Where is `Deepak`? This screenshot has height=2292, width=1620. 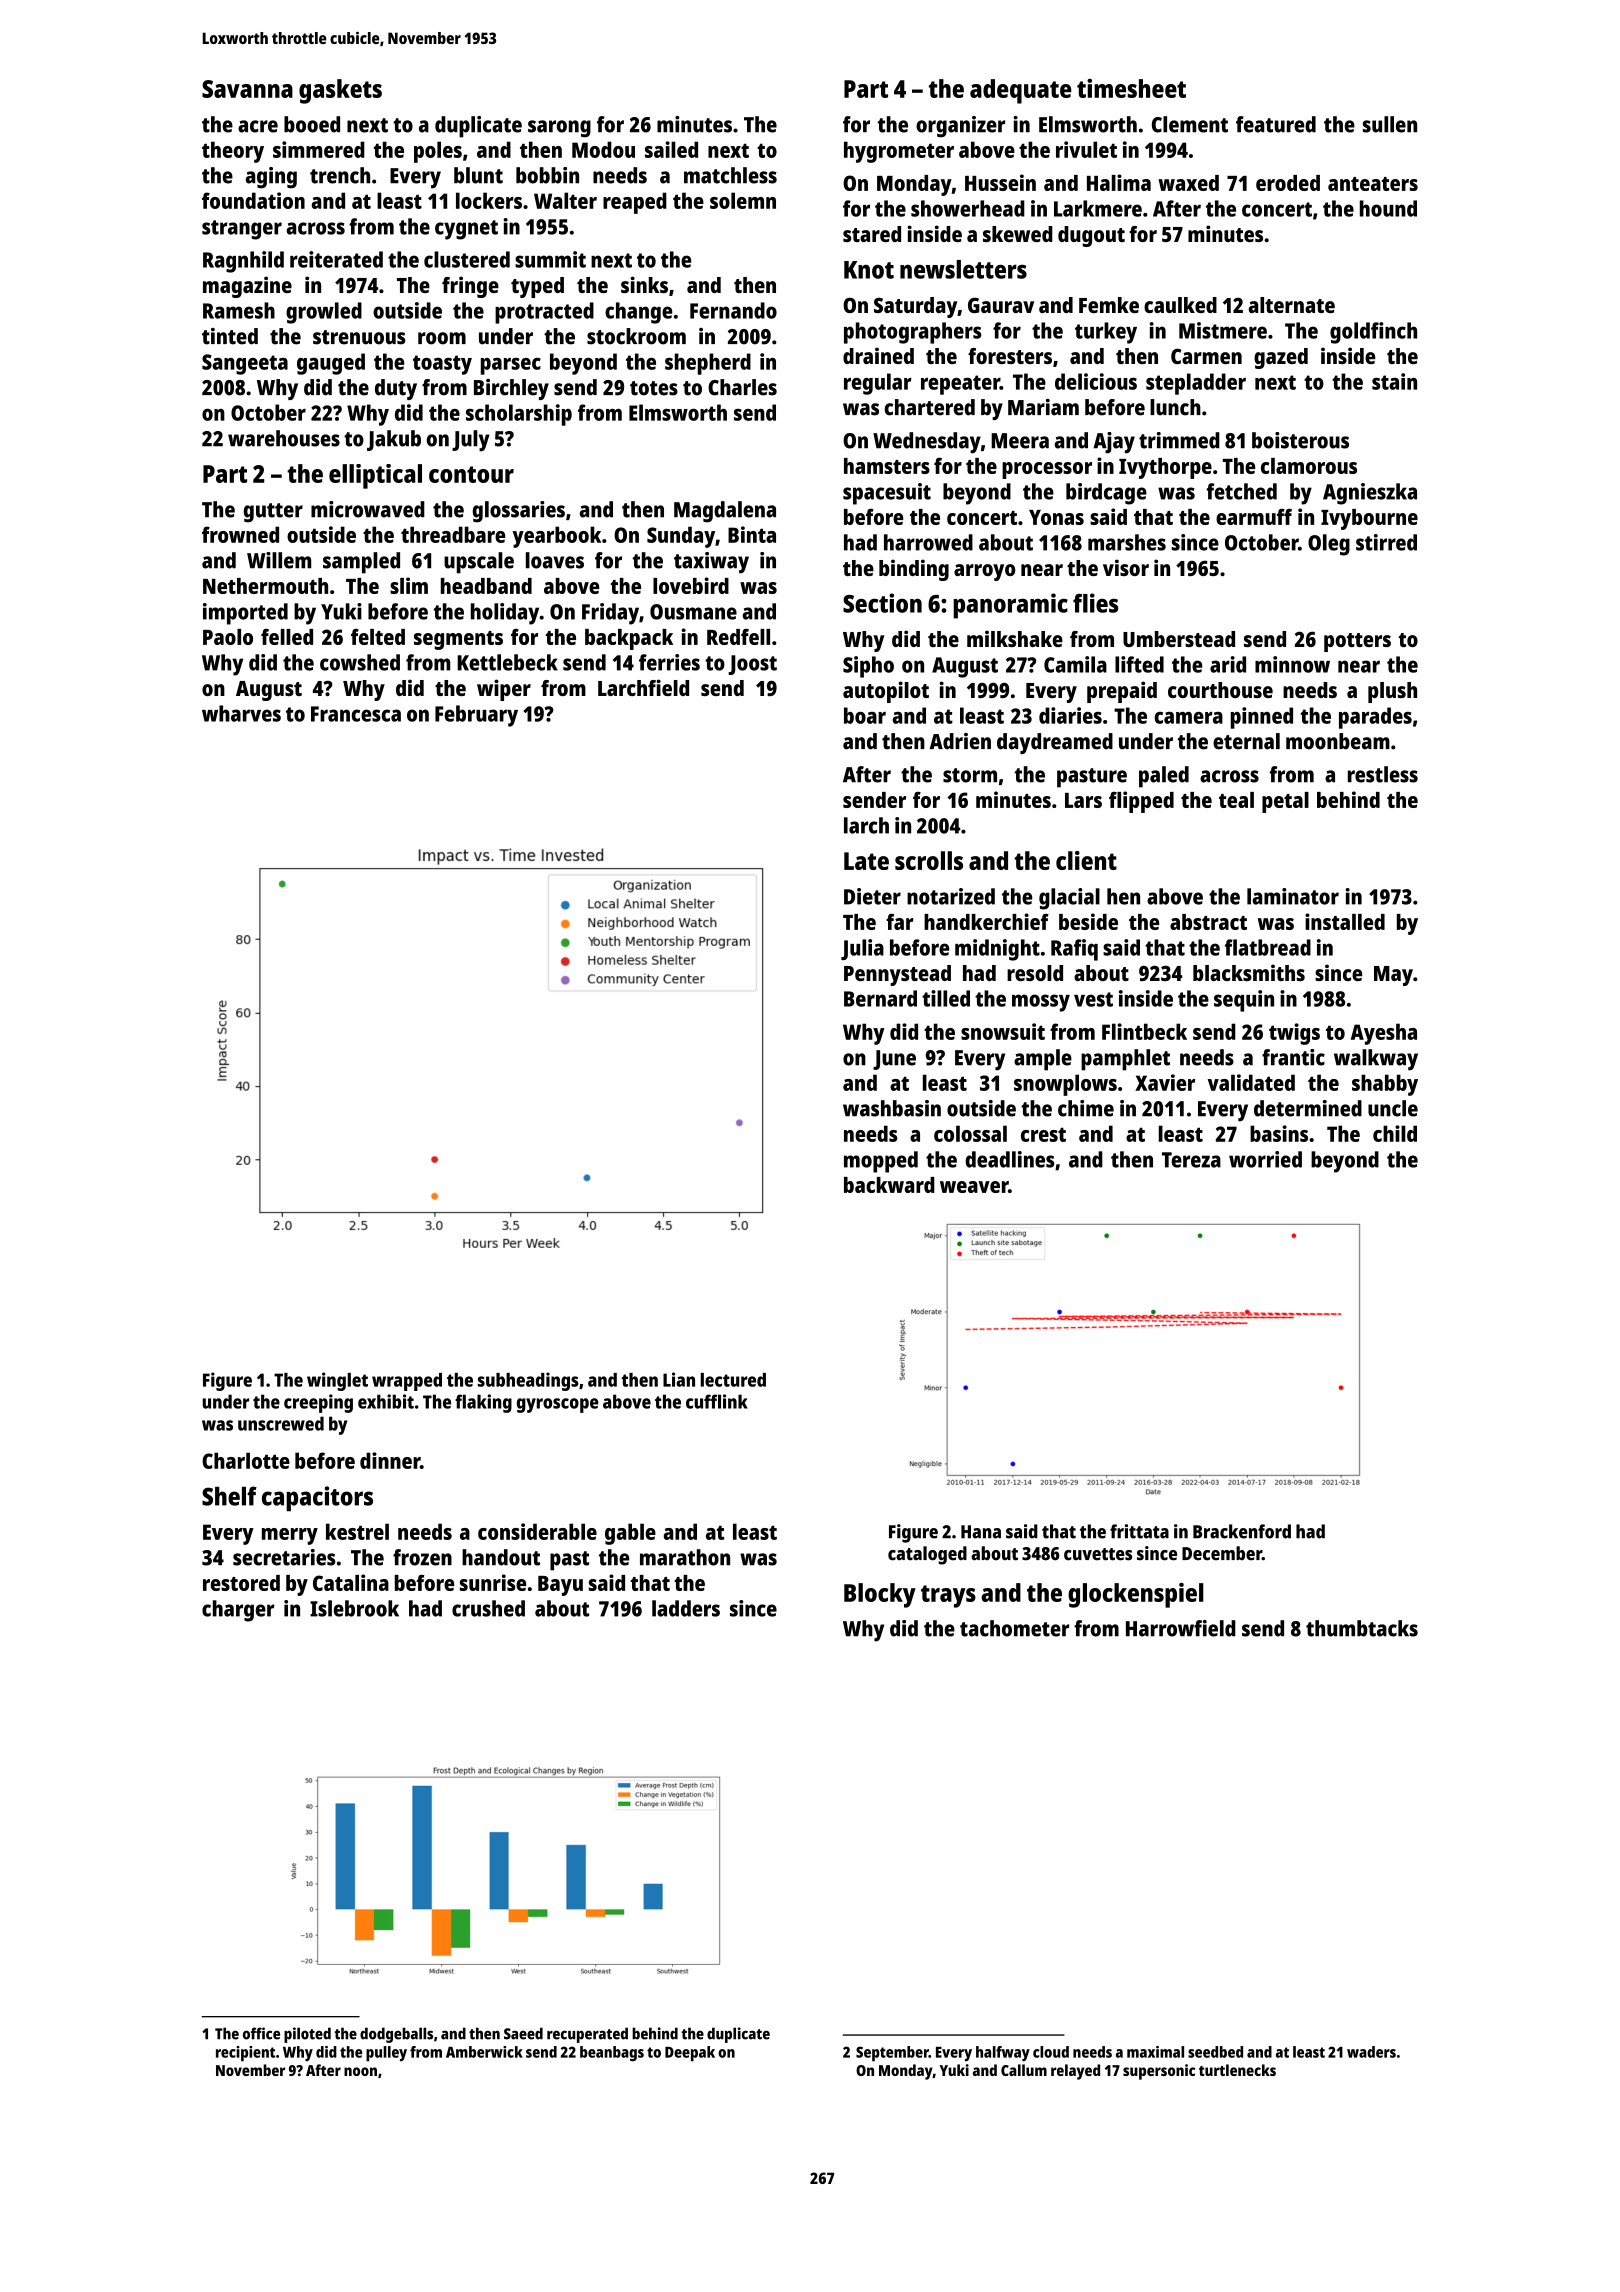
Deepak is located at coordinates (690, 2054).
